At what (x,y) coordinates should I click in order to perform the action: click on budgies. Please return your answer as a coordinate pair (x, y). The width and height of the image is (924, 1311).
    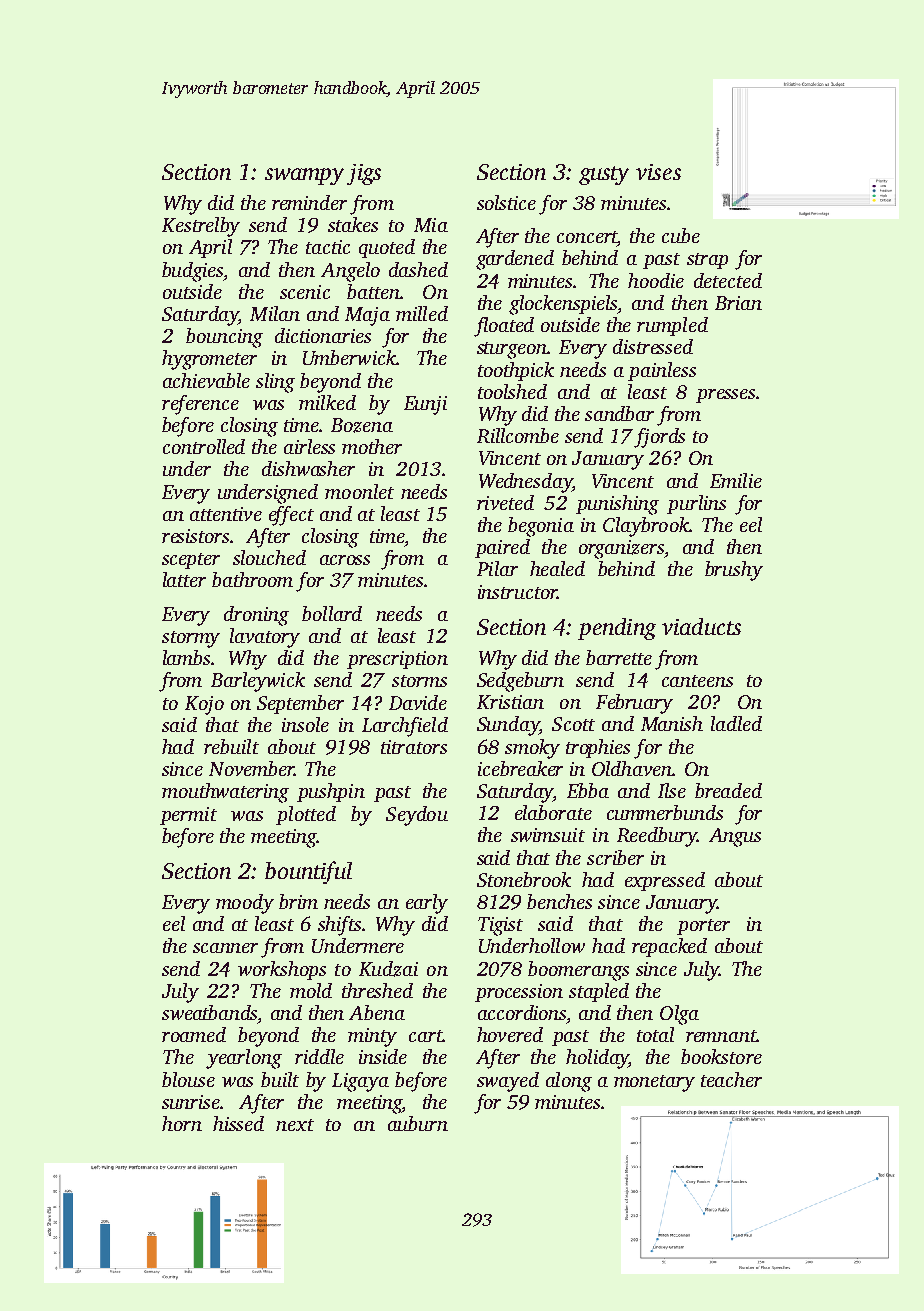
    Looking at the image, I should click on (192, 272).
